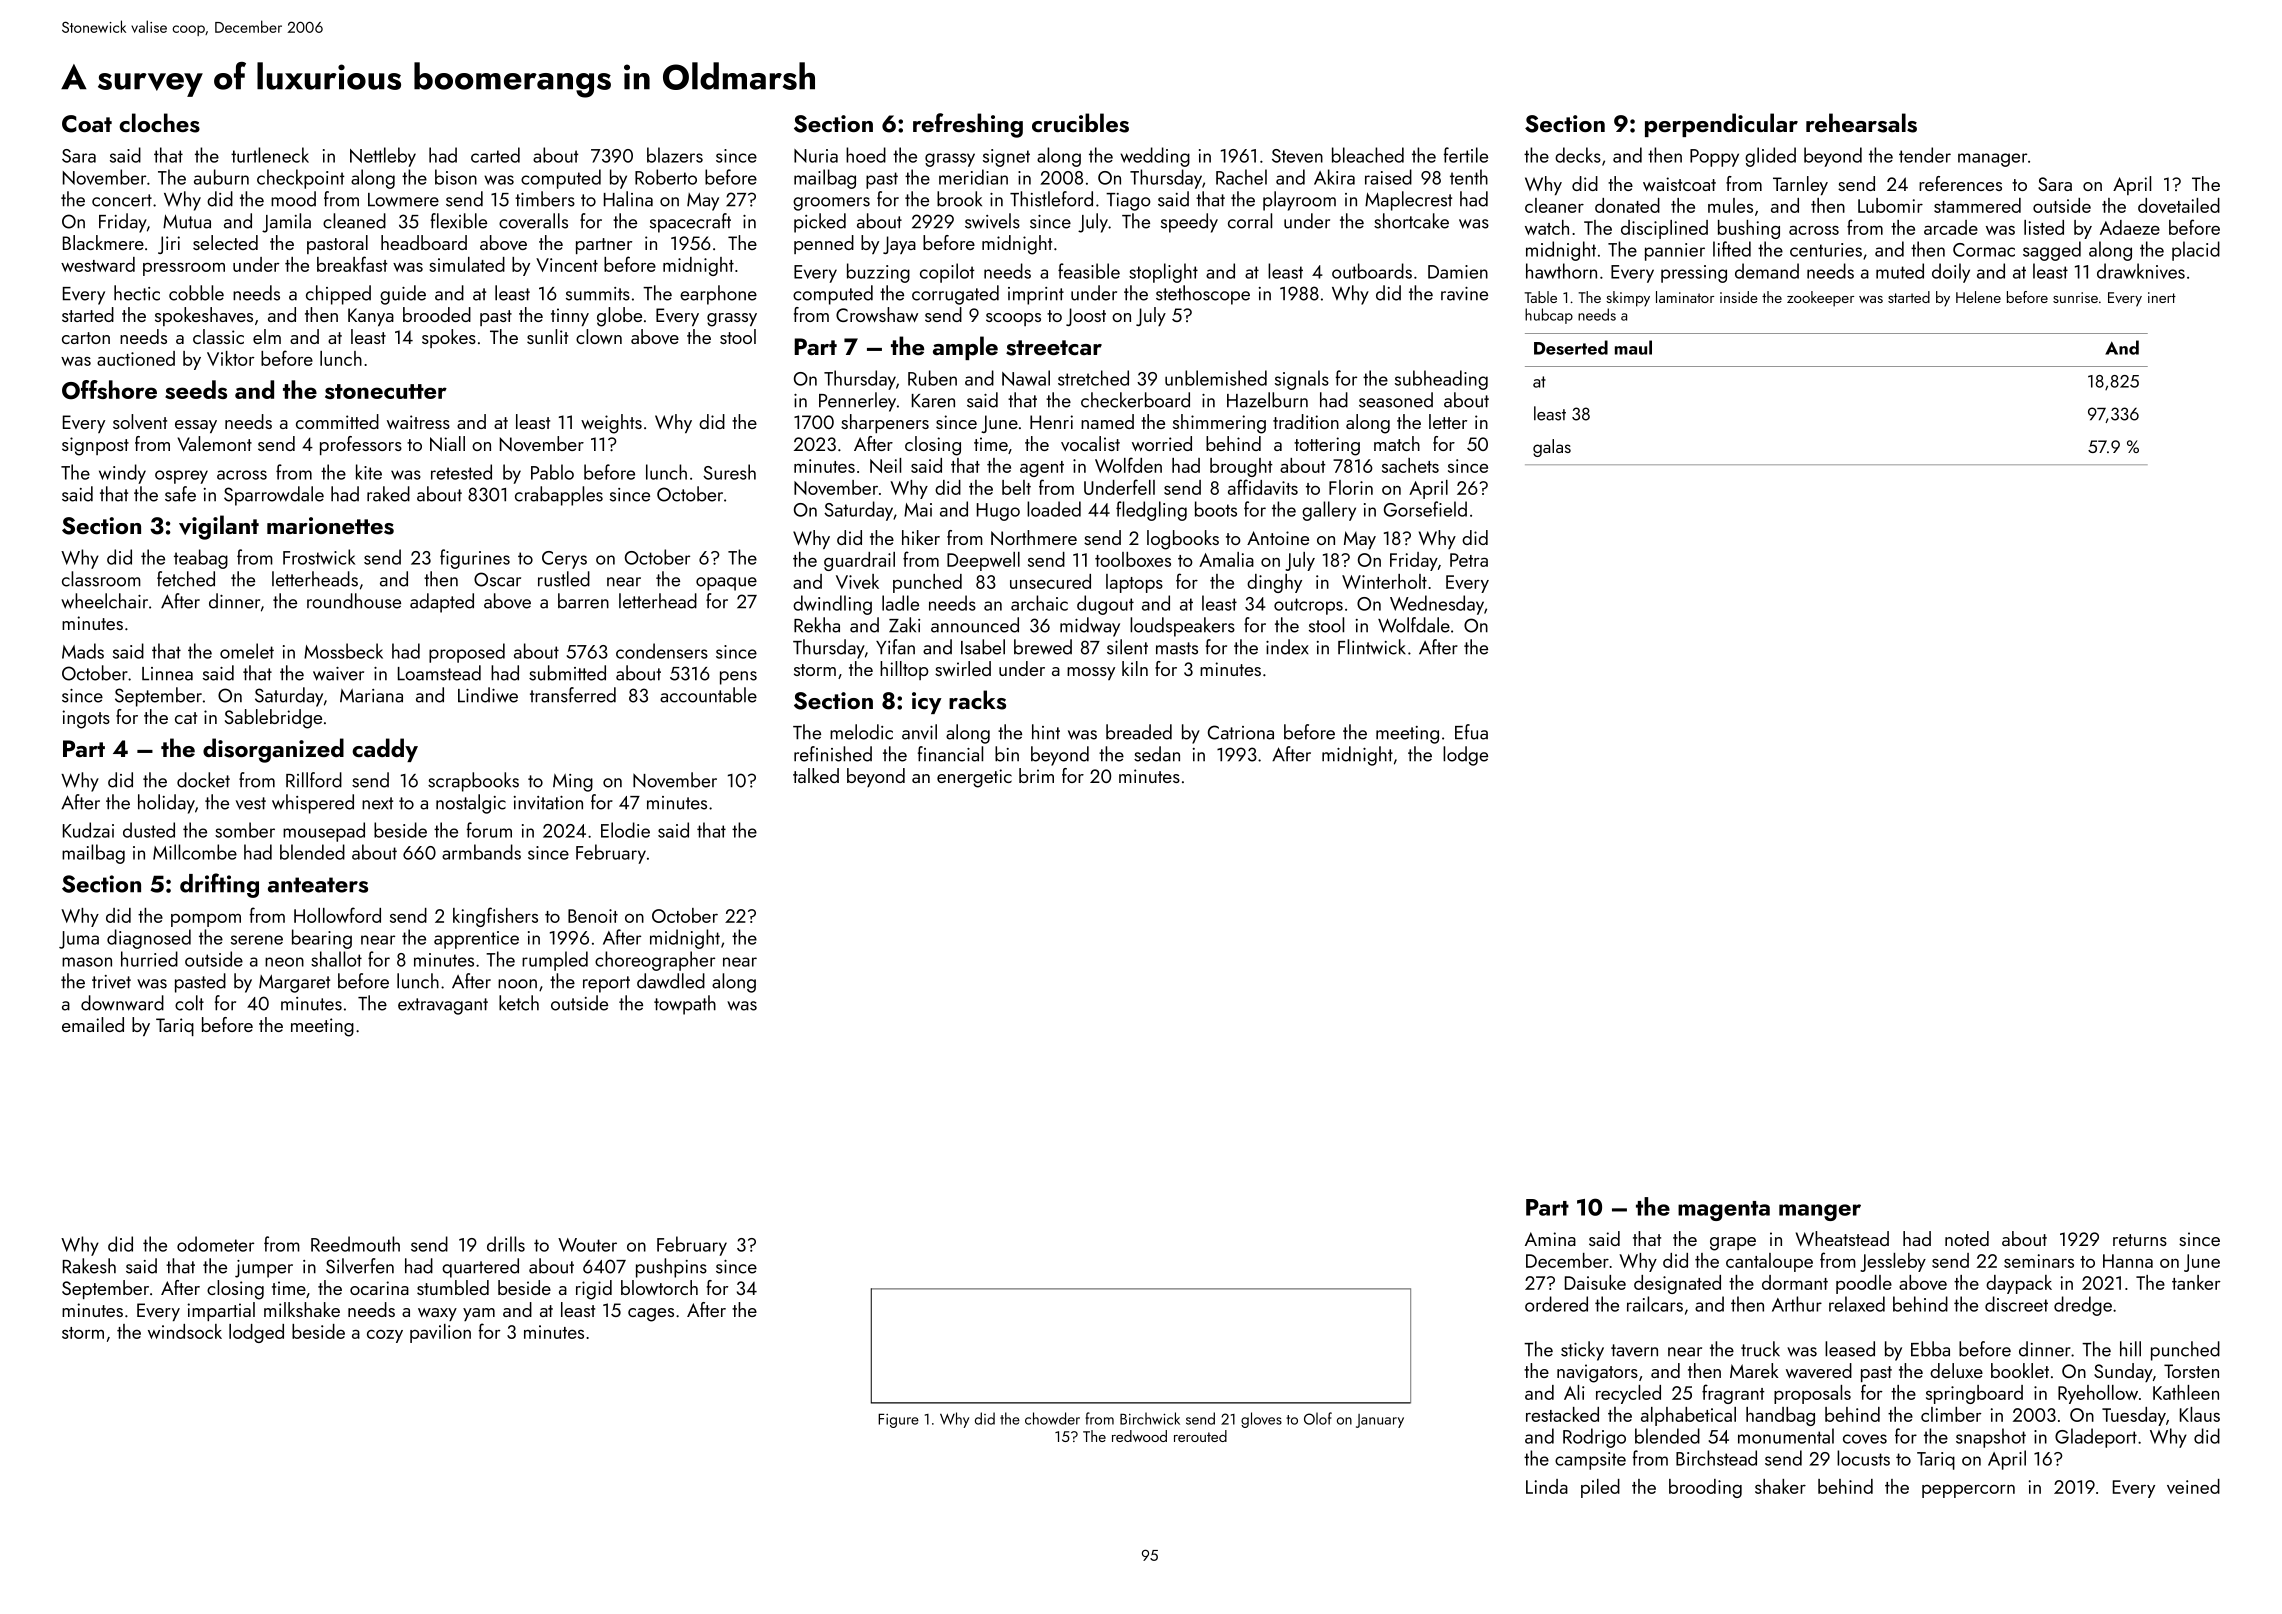 Image resolution: width=2282 pixels, height=1614 pixels. What do you see at coordinates (2162, 297) in the screenshot?
I see `inert` at bounding box center [2162, 297].
